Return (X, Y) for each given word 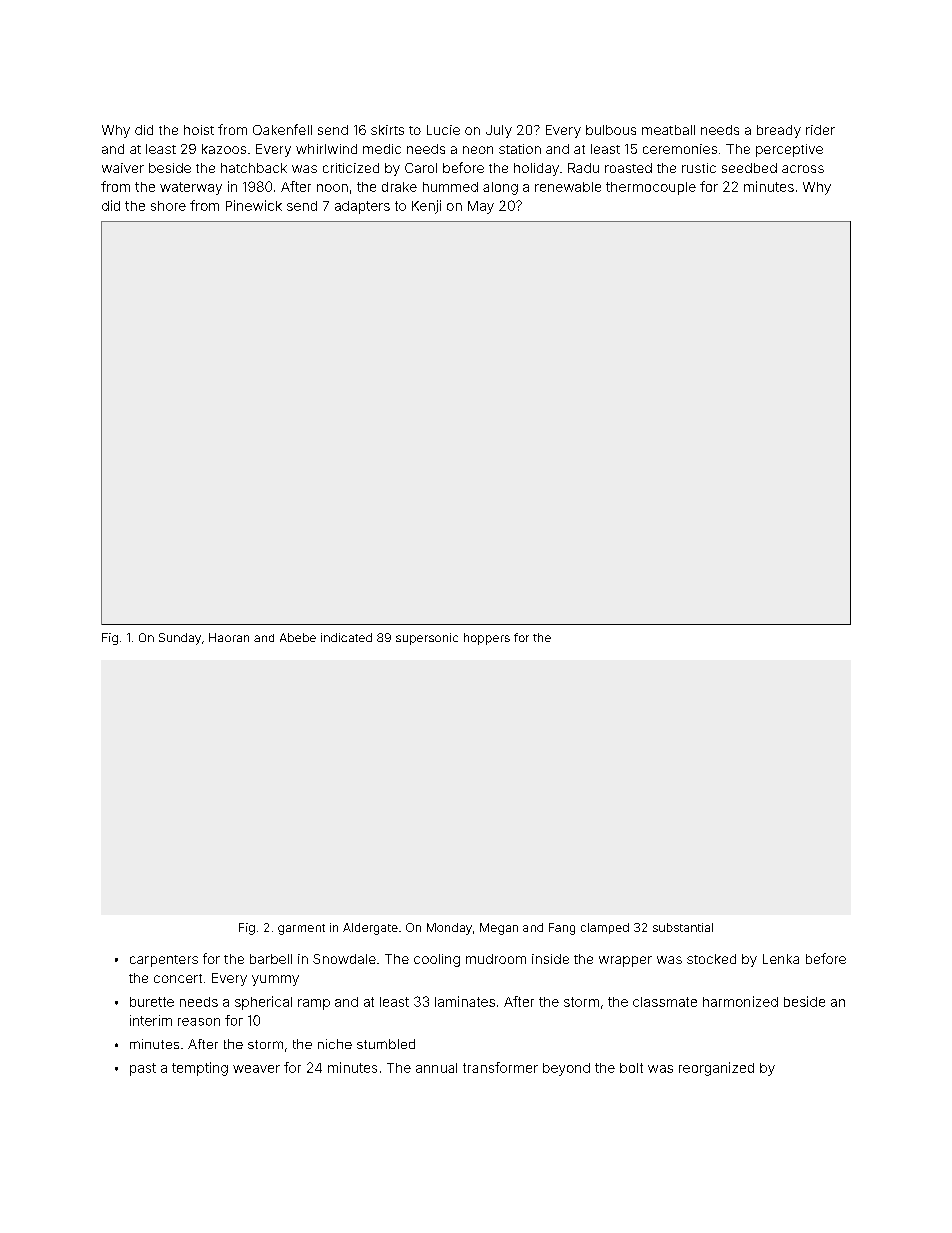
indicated (346, 637)
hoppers (487, 639)
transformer (500, 1067)
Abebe (298, 637)
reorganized (716, 1069)
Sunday (180, 639)
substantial (683, 927)
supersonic (427, 639)
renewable (568, 187)
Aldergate (370, 929)
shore (168, 206)
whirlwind (326, 149)
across (803, 169)
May (481, 207)
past (143, 1069)
